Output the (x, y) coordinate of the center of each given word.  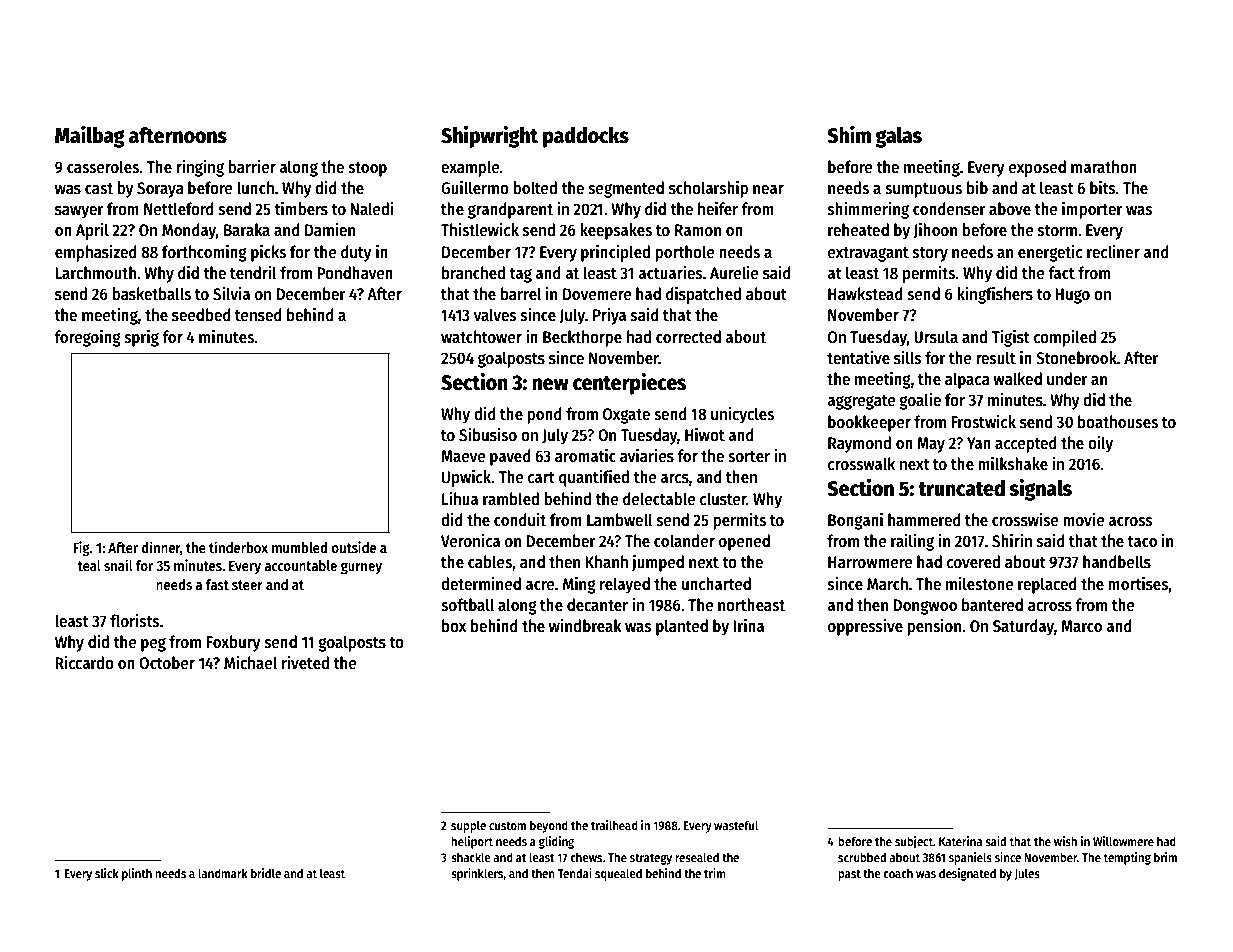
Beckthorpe (582, 338)
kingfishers (995, 295)
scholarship (708, 189)
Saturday (1023, 627)
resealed (697, 857)
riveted (305, 663)
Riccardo (84, 663)
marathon (1104, 167)
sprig (142, 338)
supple (468, 826)
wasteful (736, 825)
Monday (189, 231)
